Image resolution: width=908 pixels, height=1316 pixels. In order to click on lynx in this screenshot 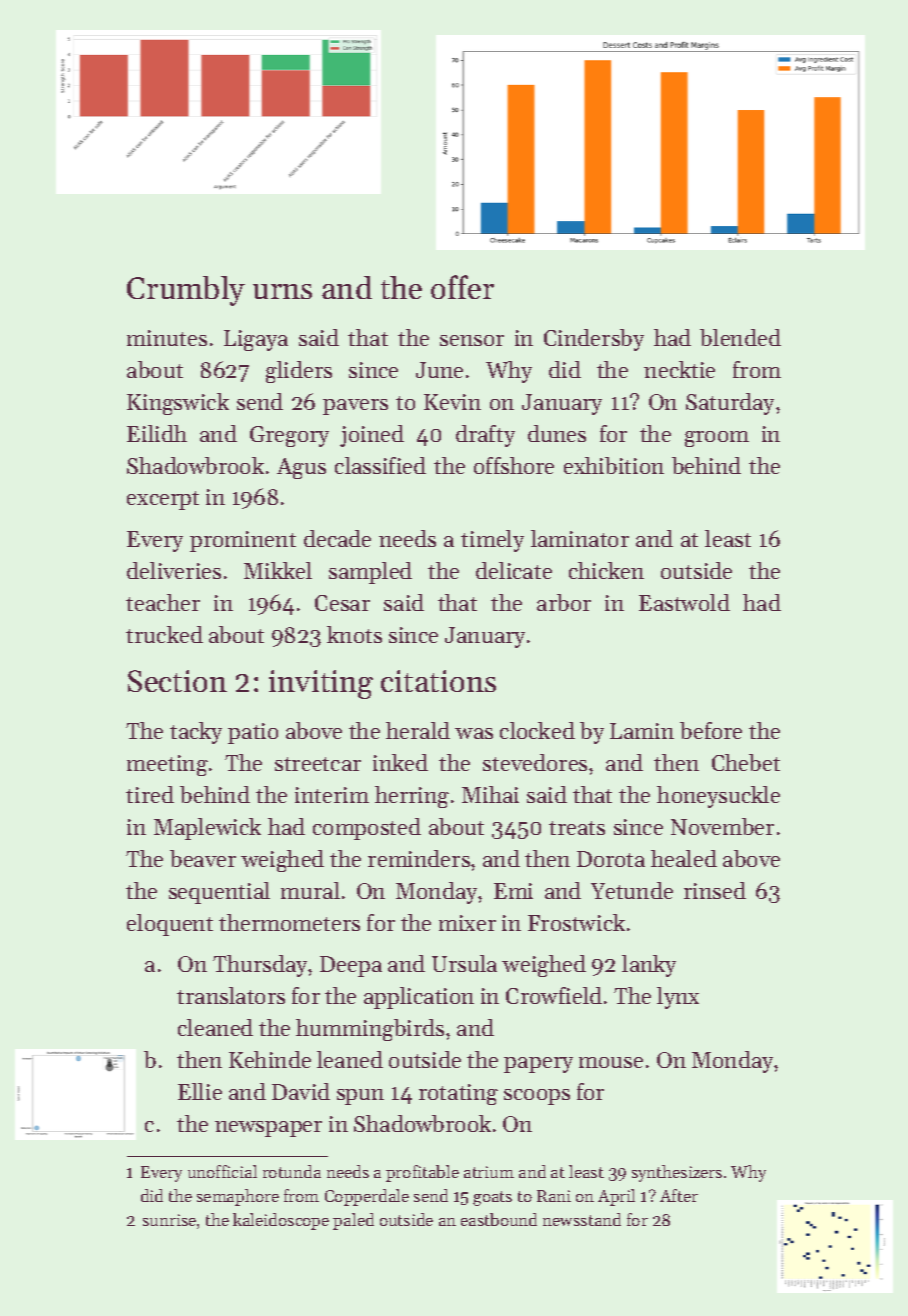, I will do `click(678, 998)`.
